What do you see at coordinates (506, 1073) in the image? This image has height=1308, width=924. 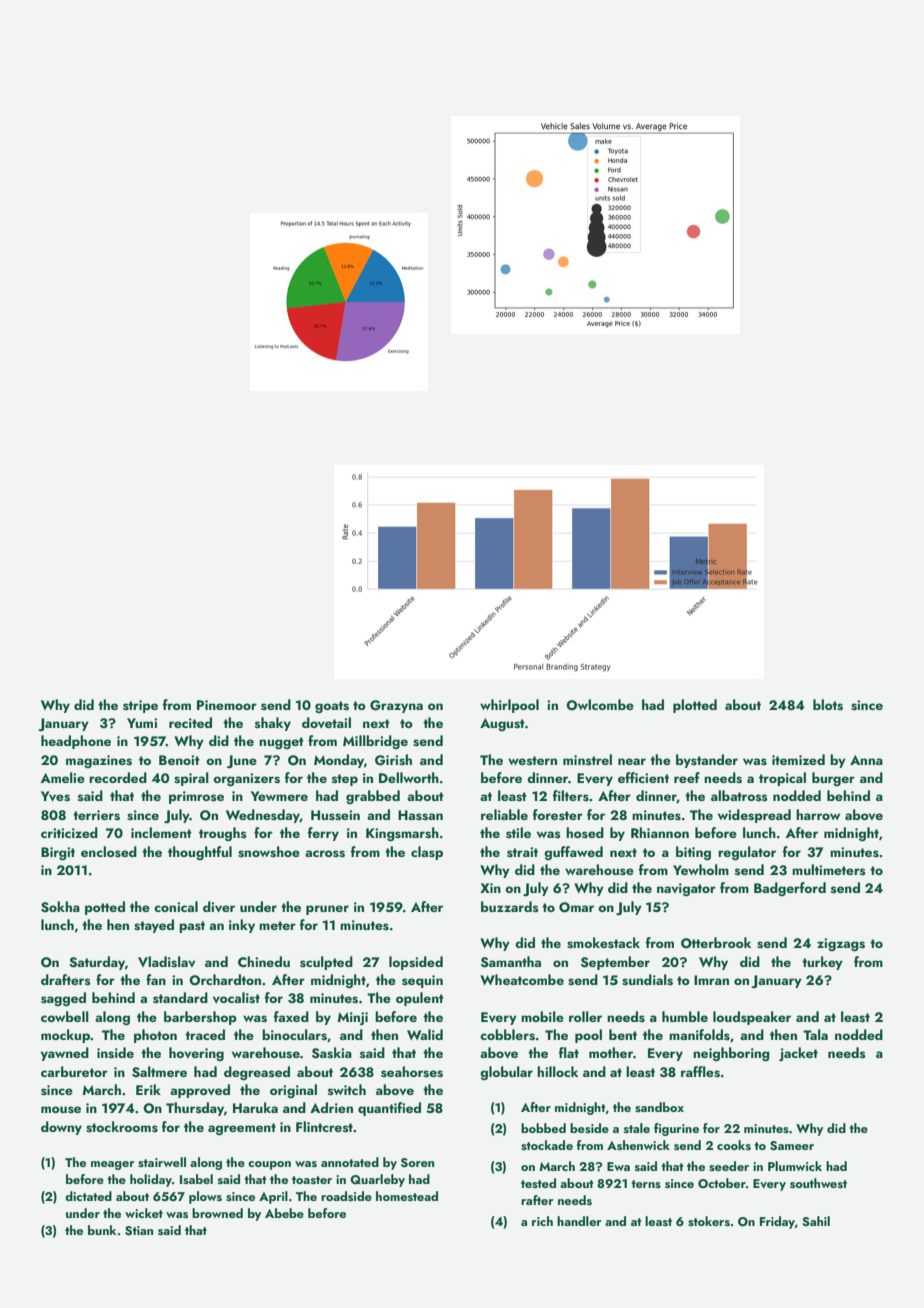 I see `globular` at bounding box center [506, 1073].
